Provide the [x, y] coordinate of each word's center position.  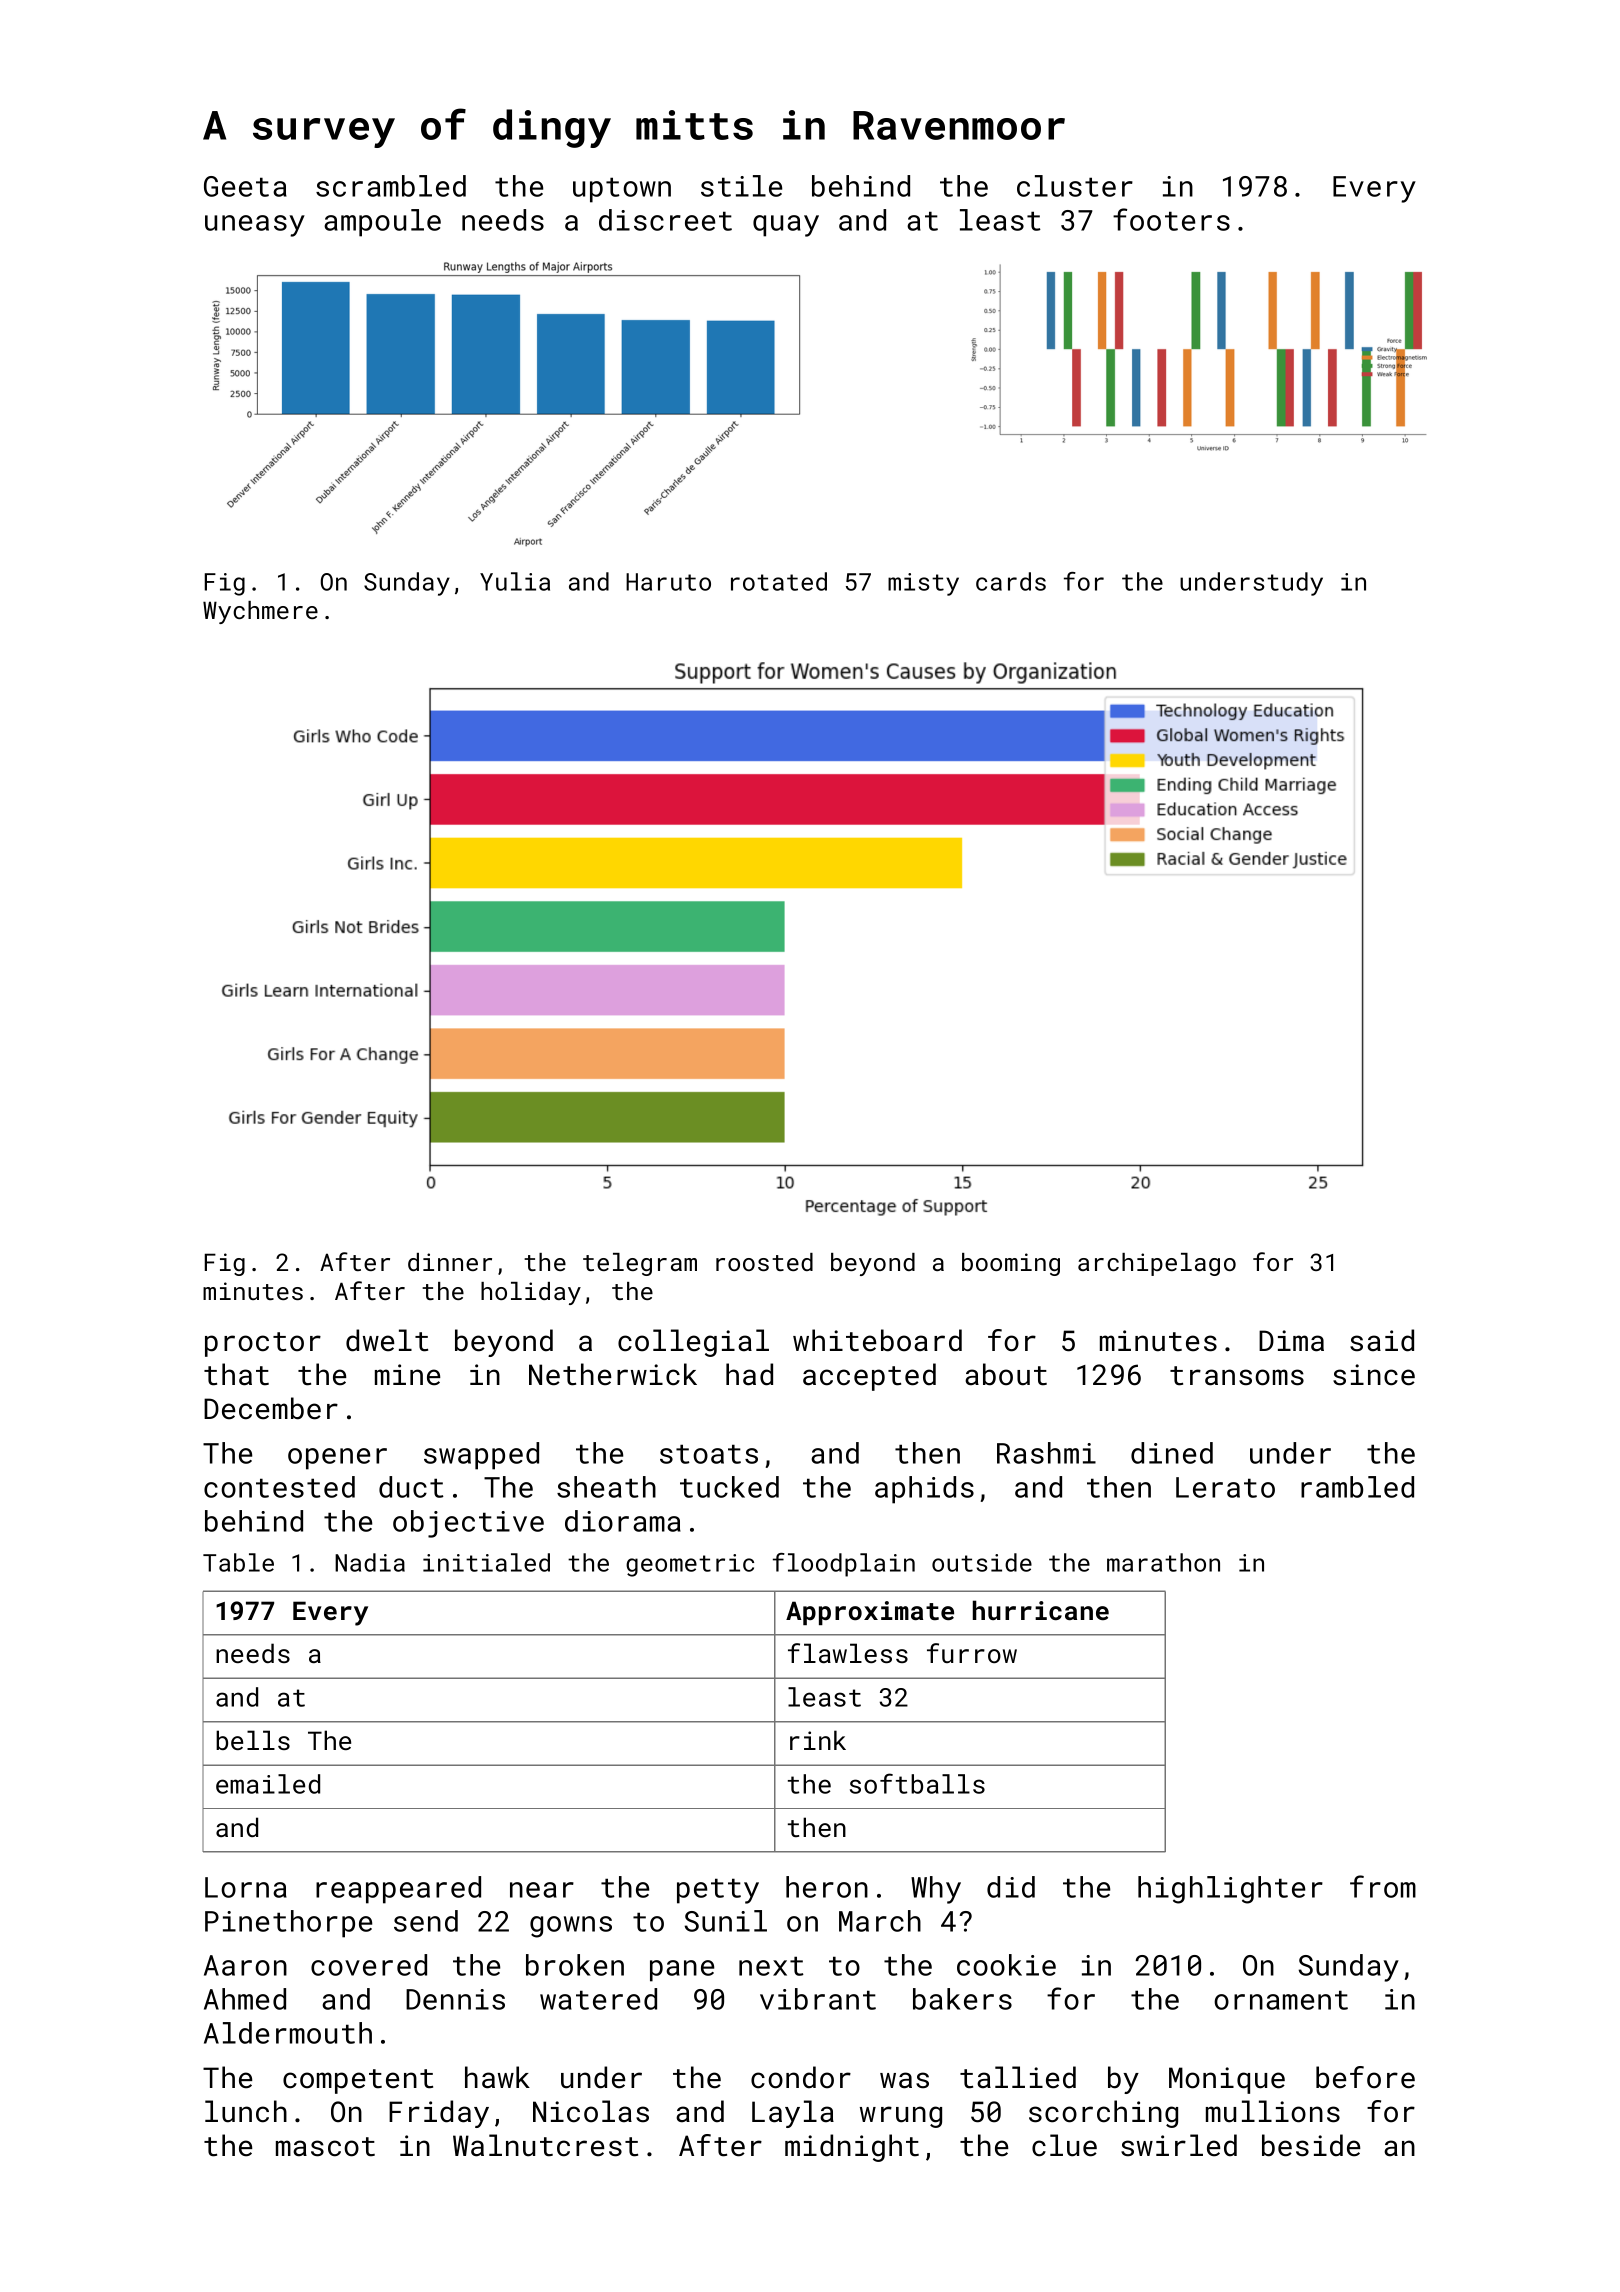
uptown [622, 190]
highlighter [1230, 1890]
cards [1011, 581]
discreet [665, 220]
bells [253, 1740]
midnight [852, 2148]
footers [1171, 219]
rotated [779, 581]
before [1365, 2077]
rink [818, 1740]
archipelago [1157, 1264]
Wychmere [260, 612]
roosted [764, 1262]
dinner [450, 1262]
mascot [325, 2147]
